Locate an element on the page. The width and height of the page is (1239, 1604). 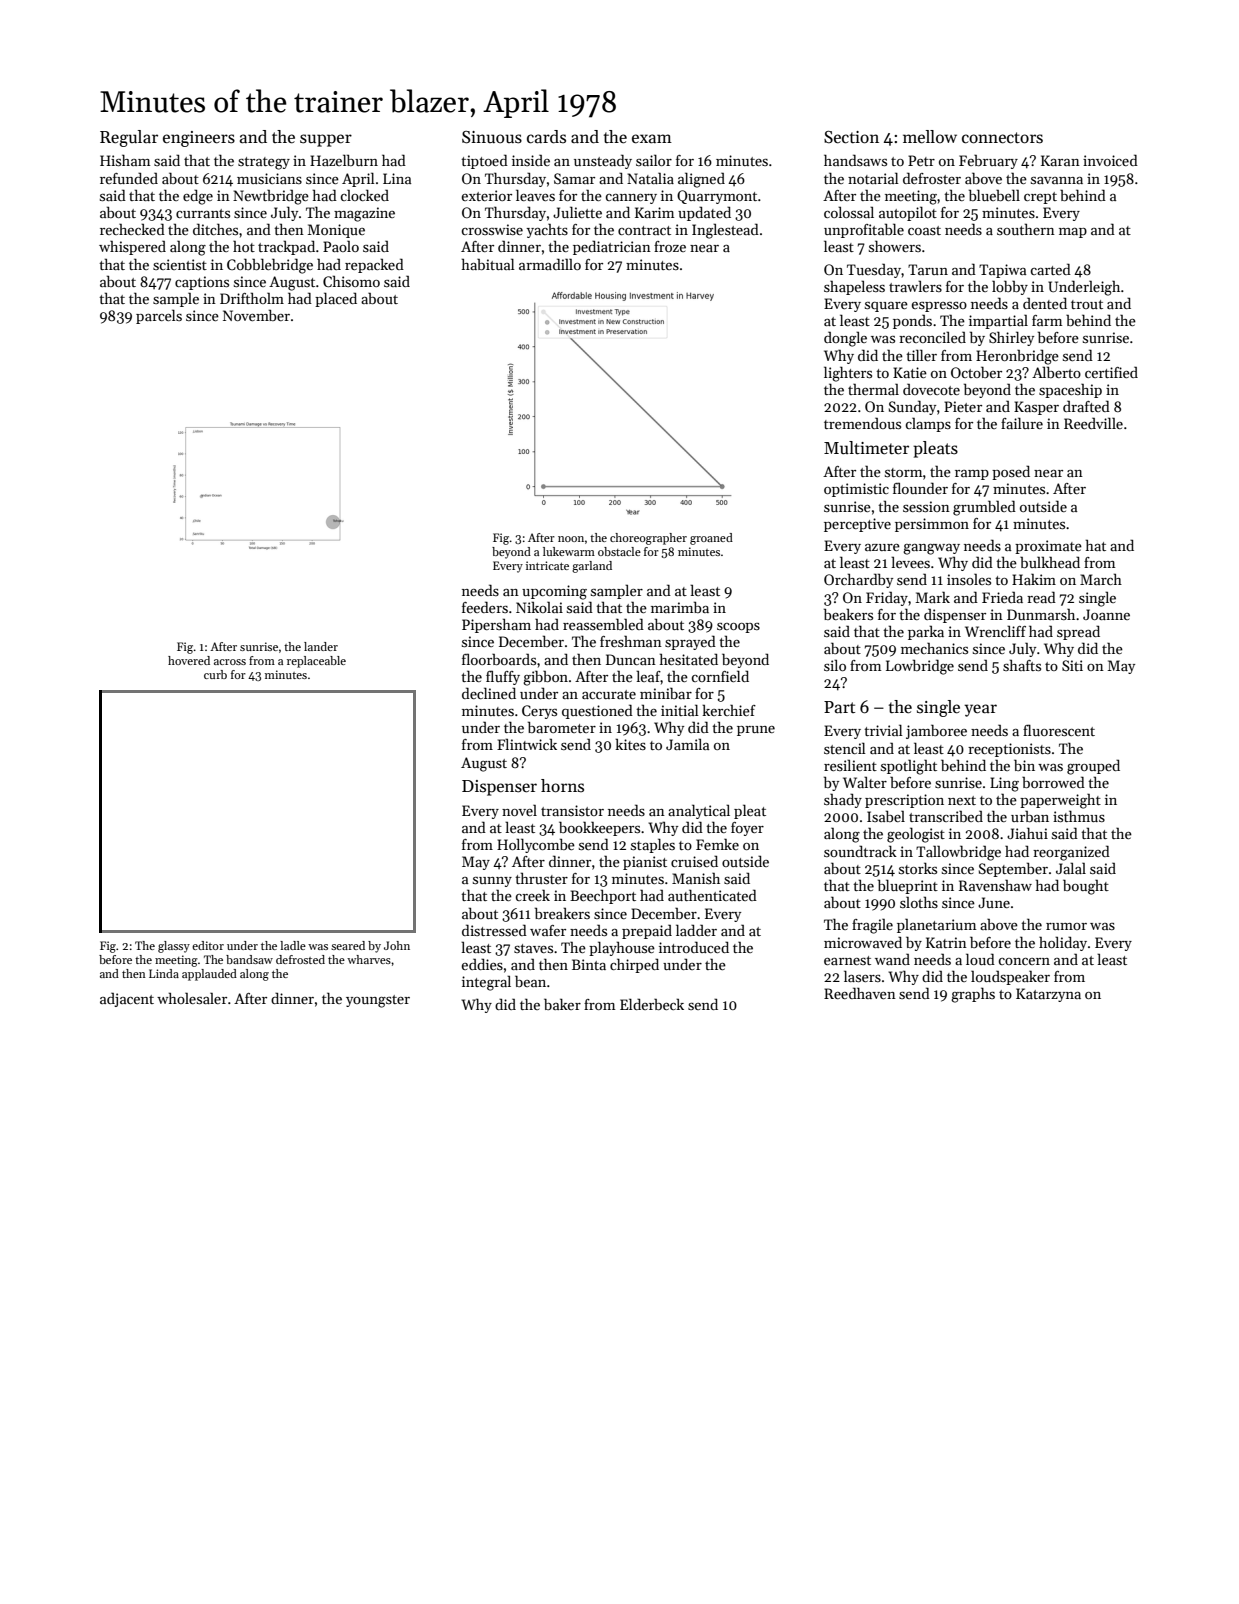
lobby is located at coordinates (1010, 287).
